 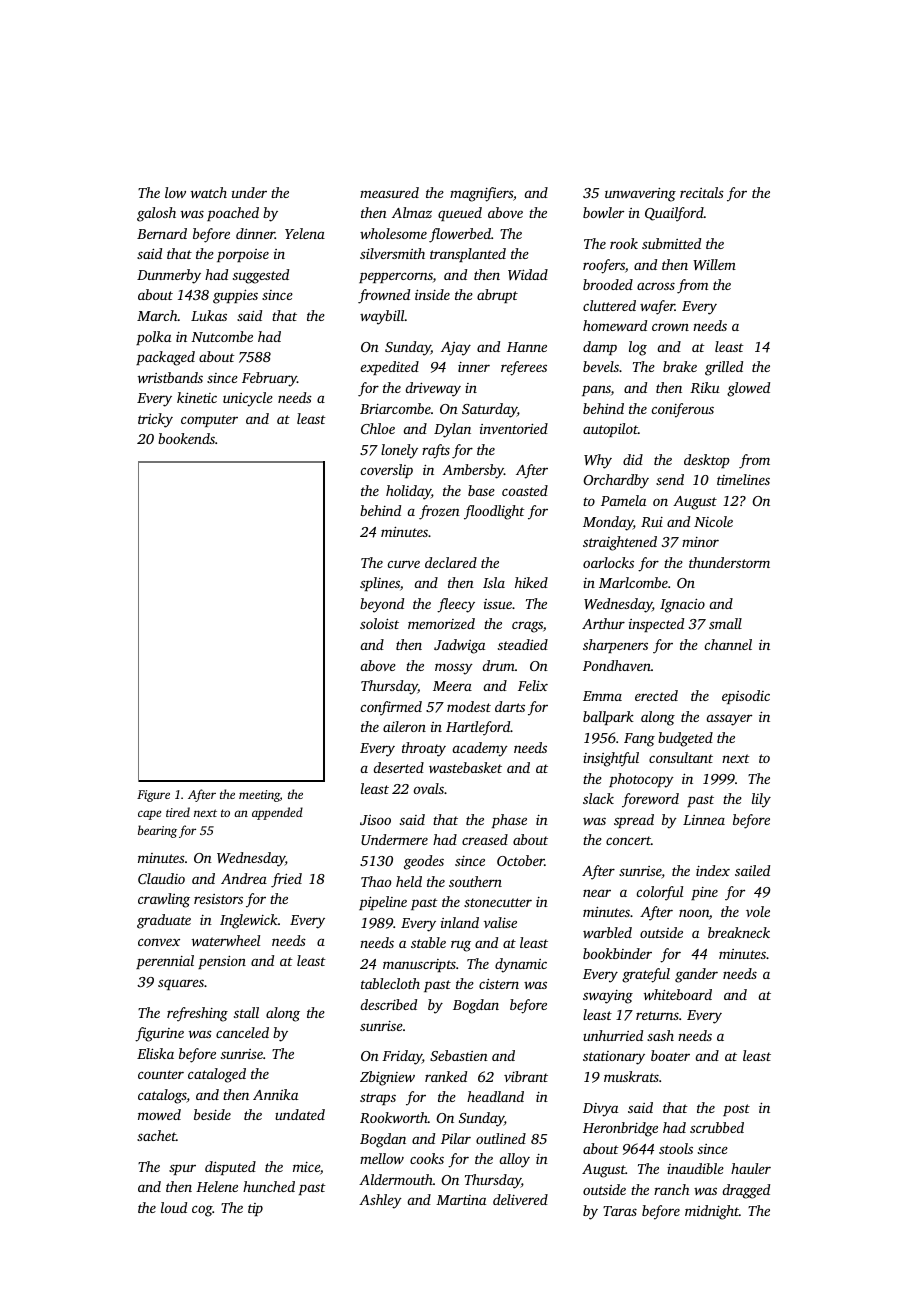 What do you see at coordinates (531, 582) in the document?
I see `hiked` at bounding box center [531, 582].
